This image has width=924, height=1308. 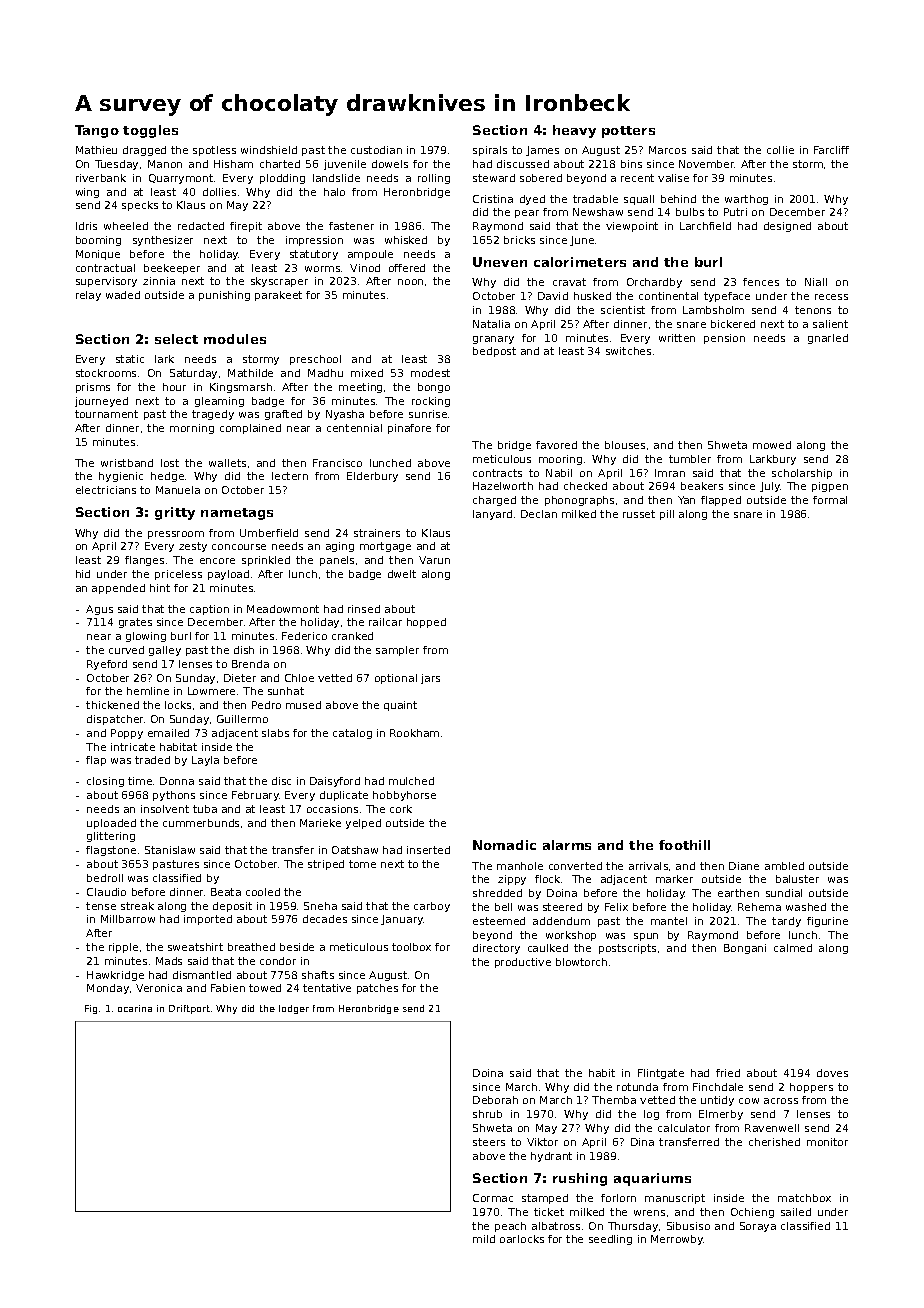 What do you see at coordinates (752, 1213) in the image?
I see `Ochieng` at bounding box center [752, 1213].
